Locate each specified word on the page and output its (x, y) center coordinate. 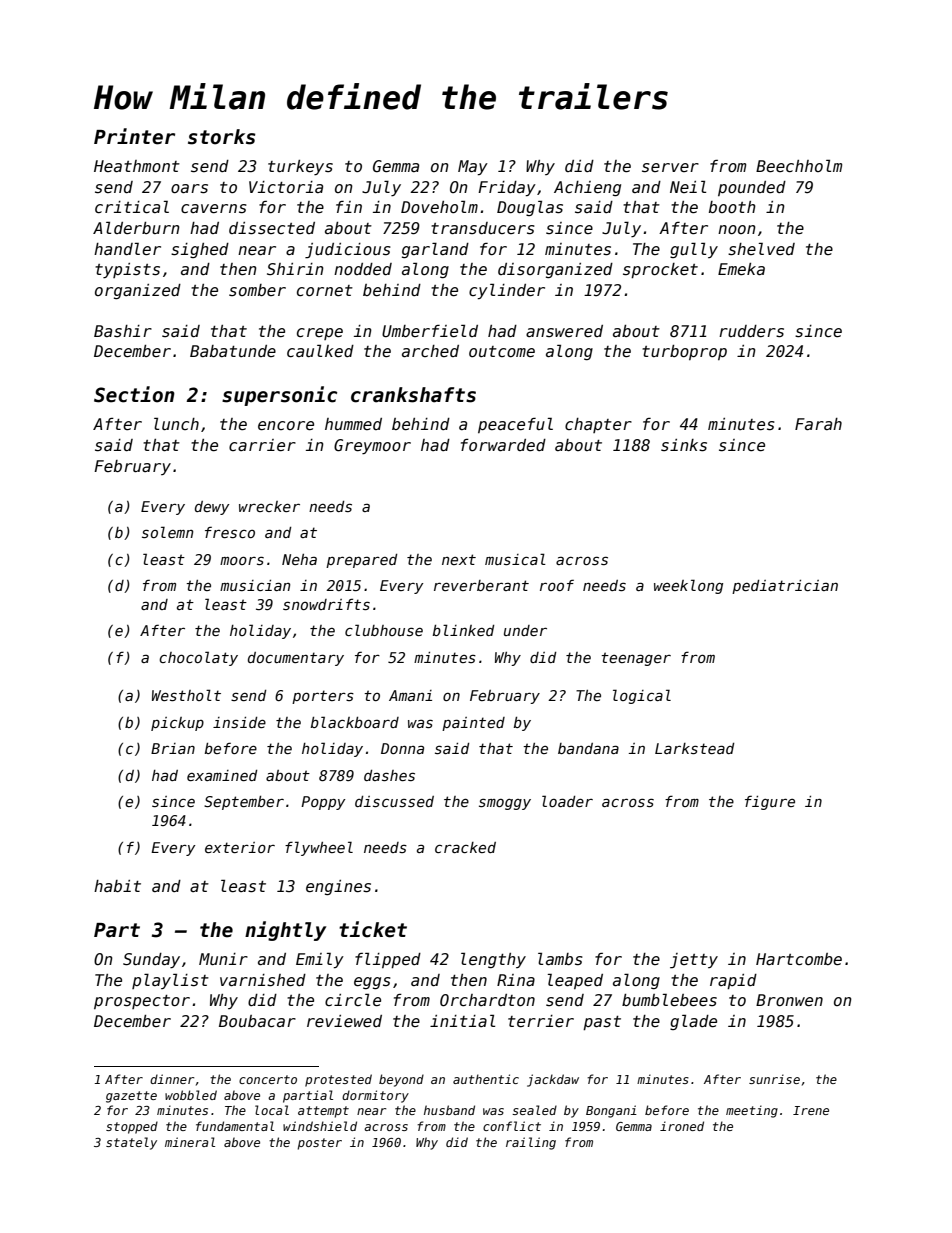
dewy (212, 508)
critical (132, 206)
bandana (588, 748)
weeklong (688, 586)
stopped (132, 1127)
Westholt (186, 695)
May (473, 168)
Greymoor (372, 446)
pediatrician (785, 587)
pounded (752, 188)
